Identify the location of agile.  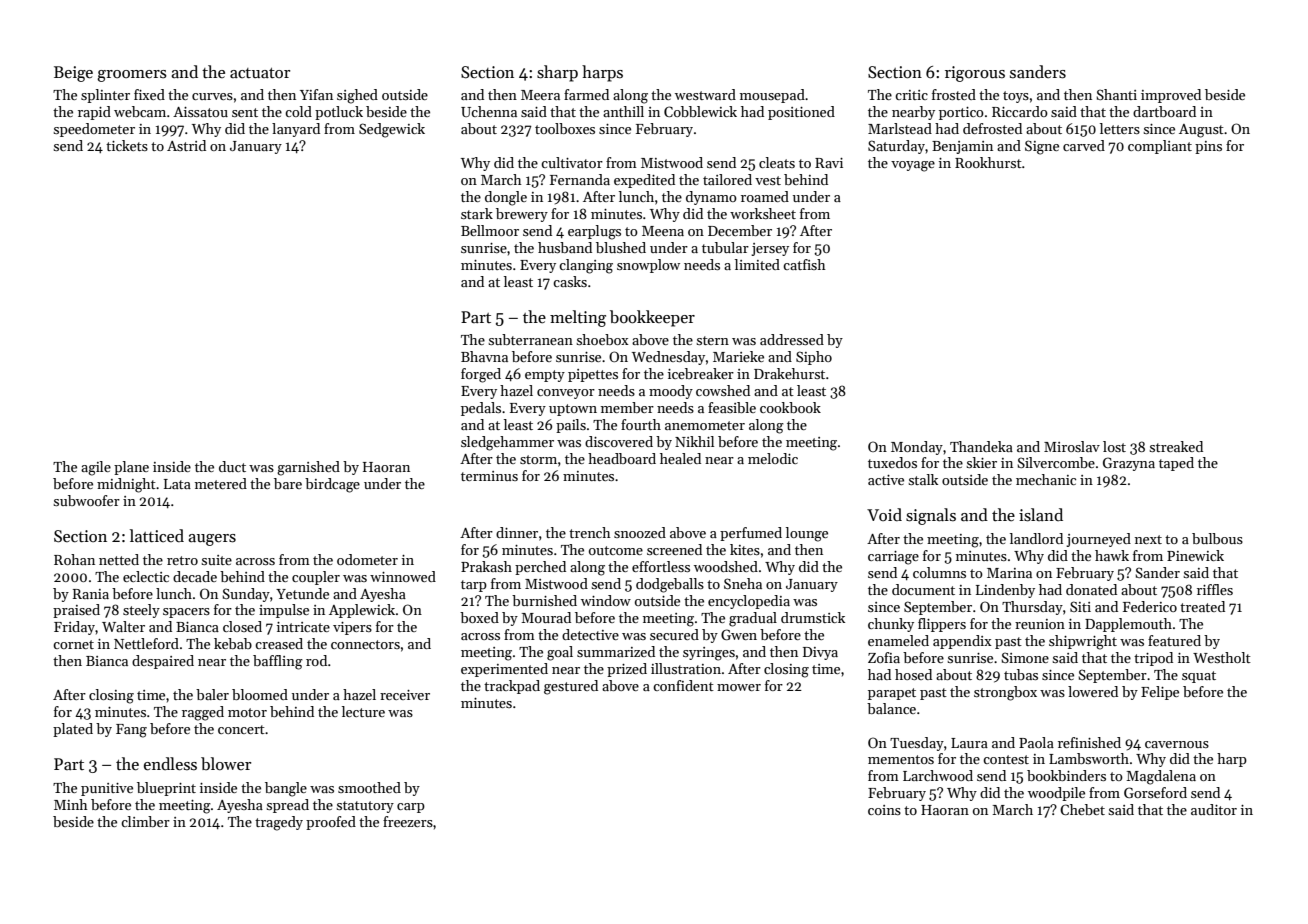
(96, 468).
